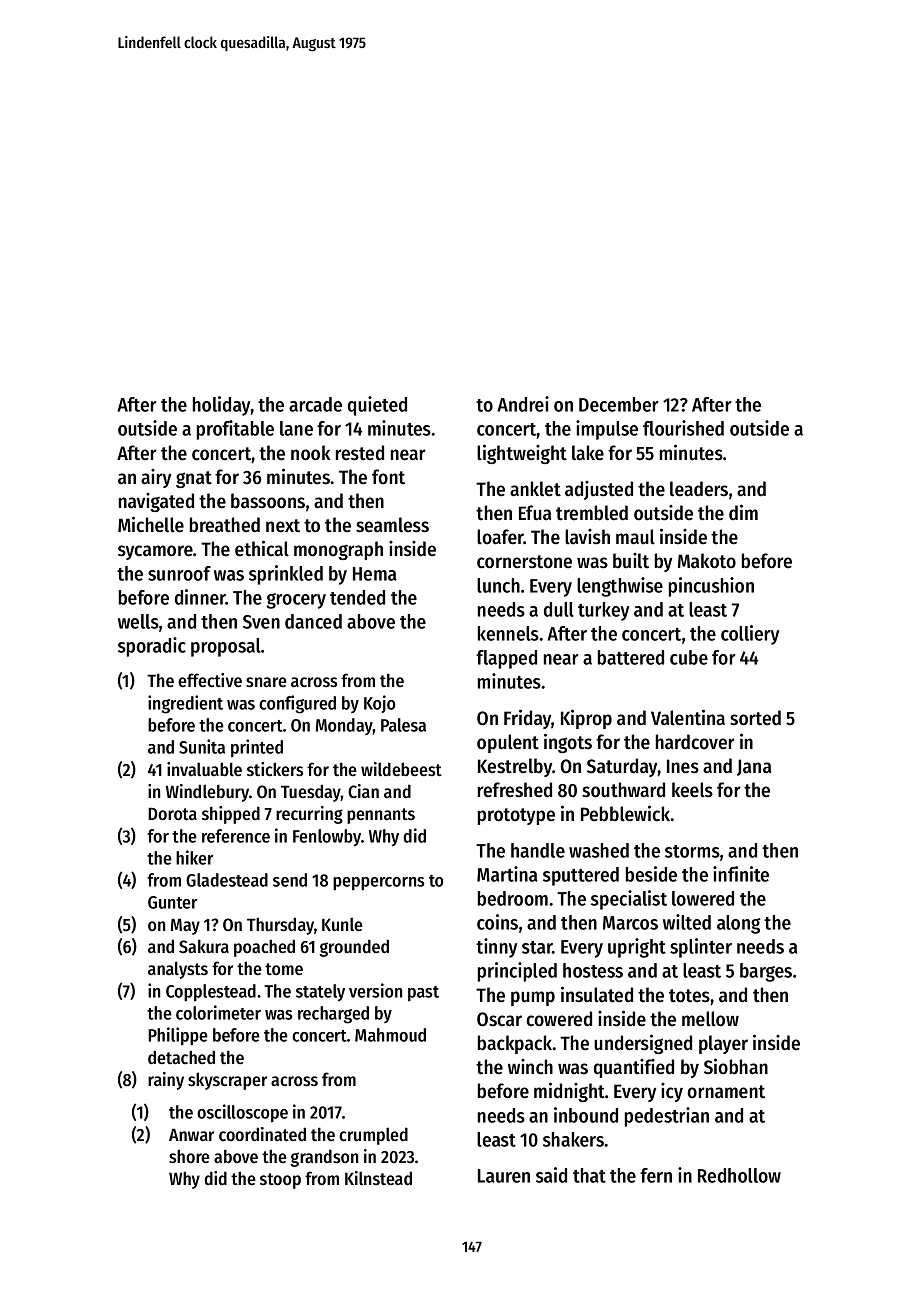 Image resolution: width=924 pixels, height=1311 pixels. Describe the element at coordinates (533, 998) in the image. I see `pump` at that location.
